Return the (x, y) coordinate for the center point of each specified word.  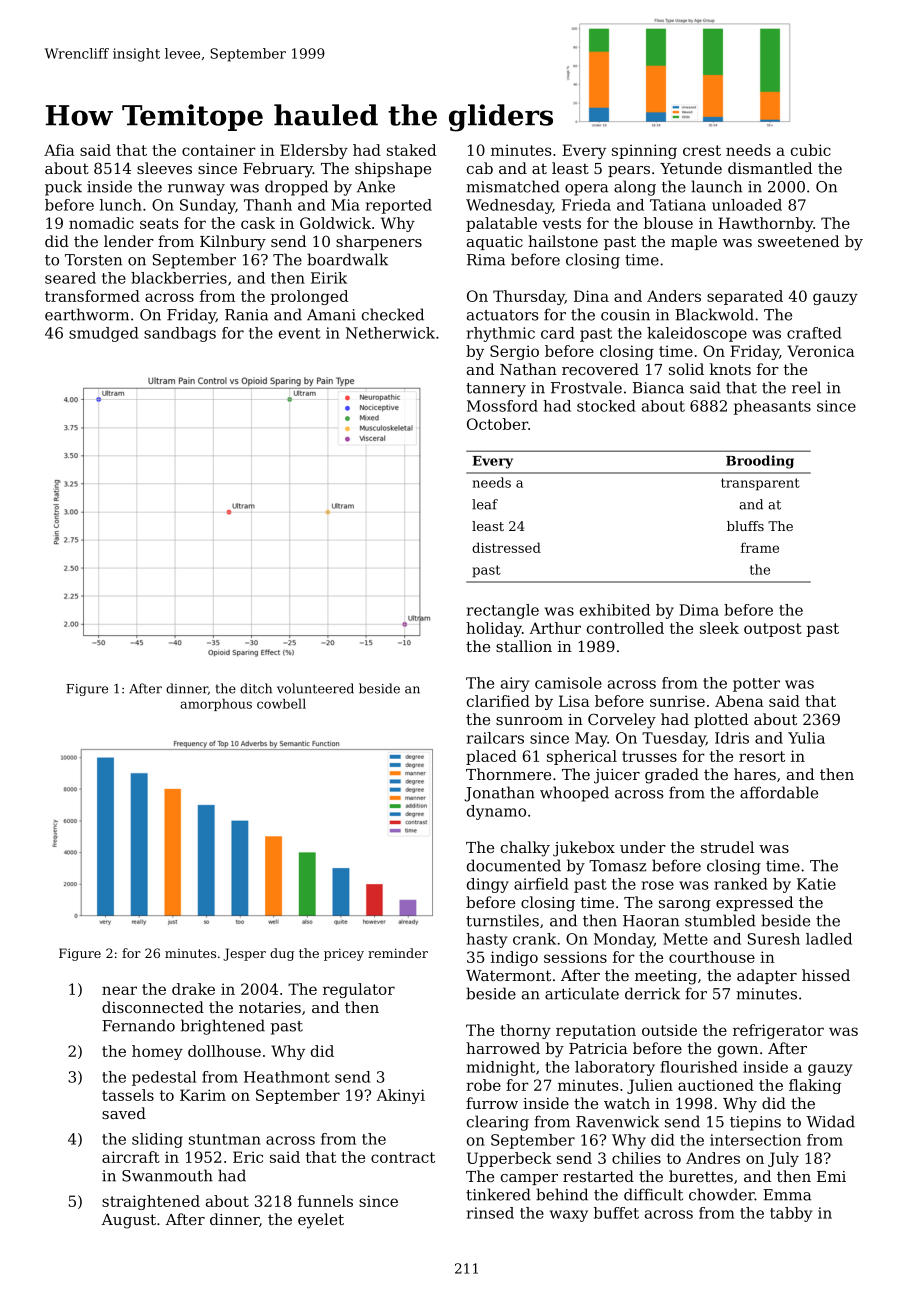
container (219, 150)
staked (411, 150)
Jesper (244, 954)
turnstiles (502, 920)
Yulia (806, 738)
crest (702, 150)
